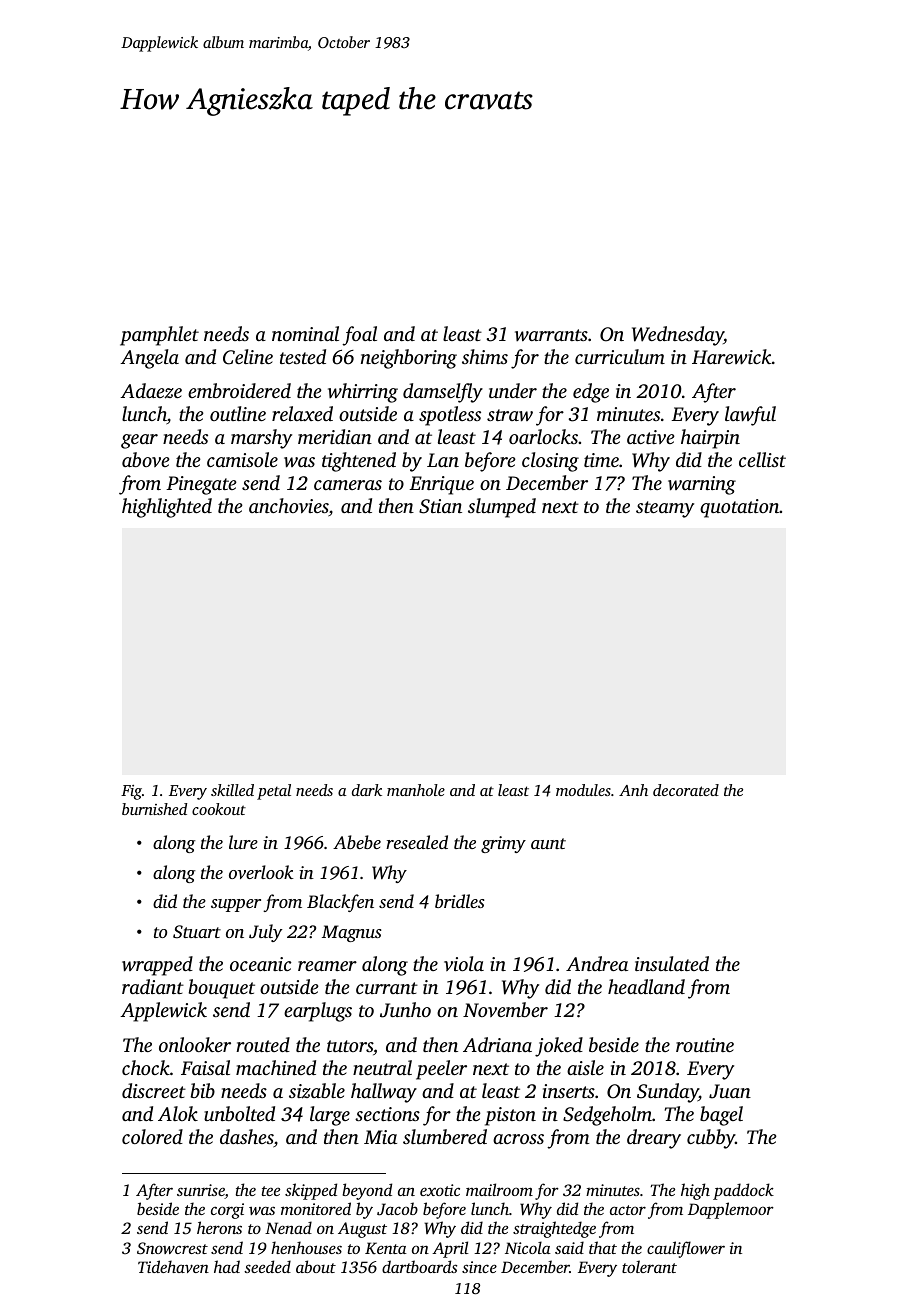  I want to click on overlook, so click(261, 872).
